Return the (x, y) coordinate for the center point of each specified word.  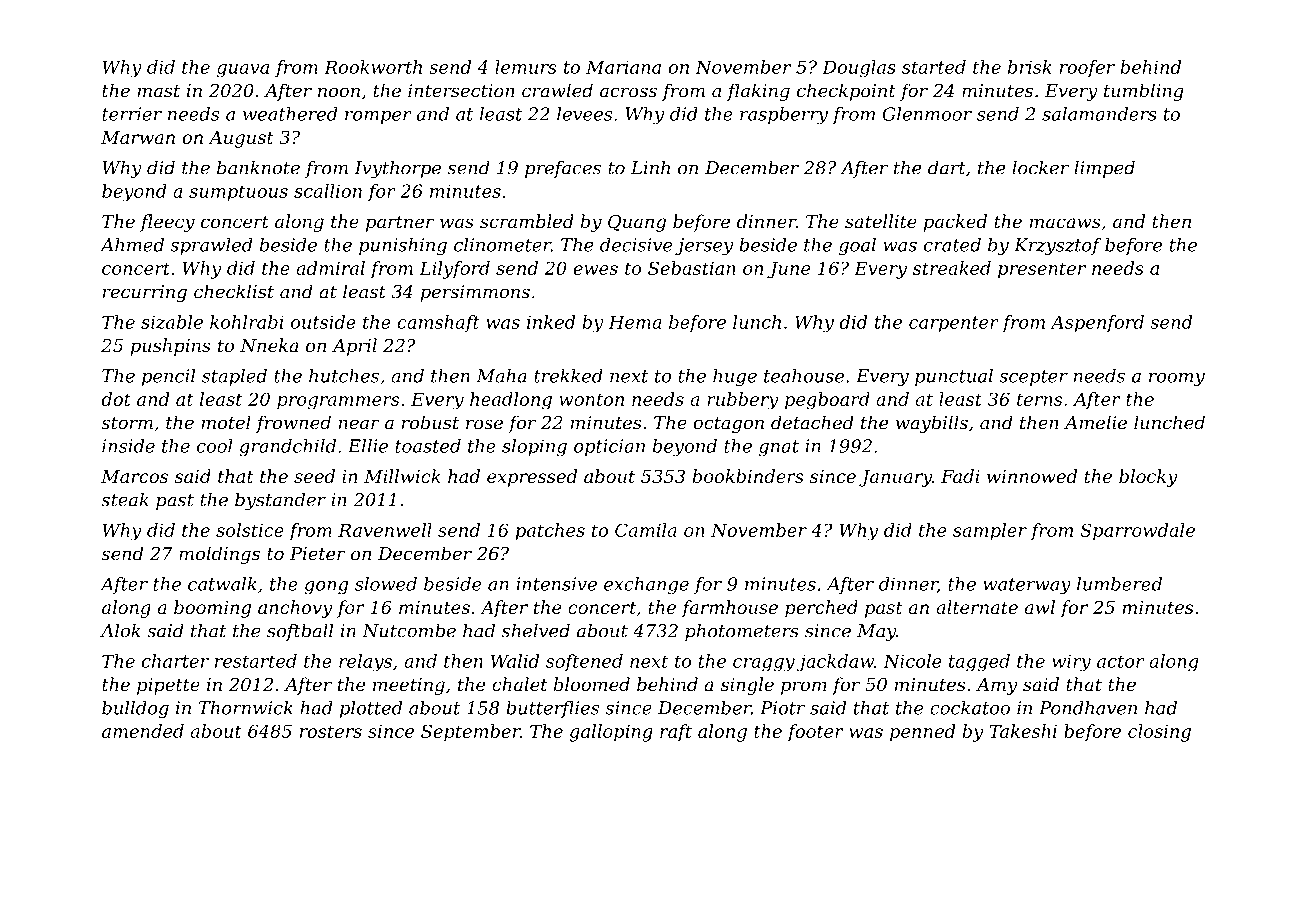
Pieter (318, 554)
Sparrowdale (1137, 532)
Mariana (623, 67)
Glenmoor (927, 114)
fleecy (167, 223)
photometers (741, 632)
